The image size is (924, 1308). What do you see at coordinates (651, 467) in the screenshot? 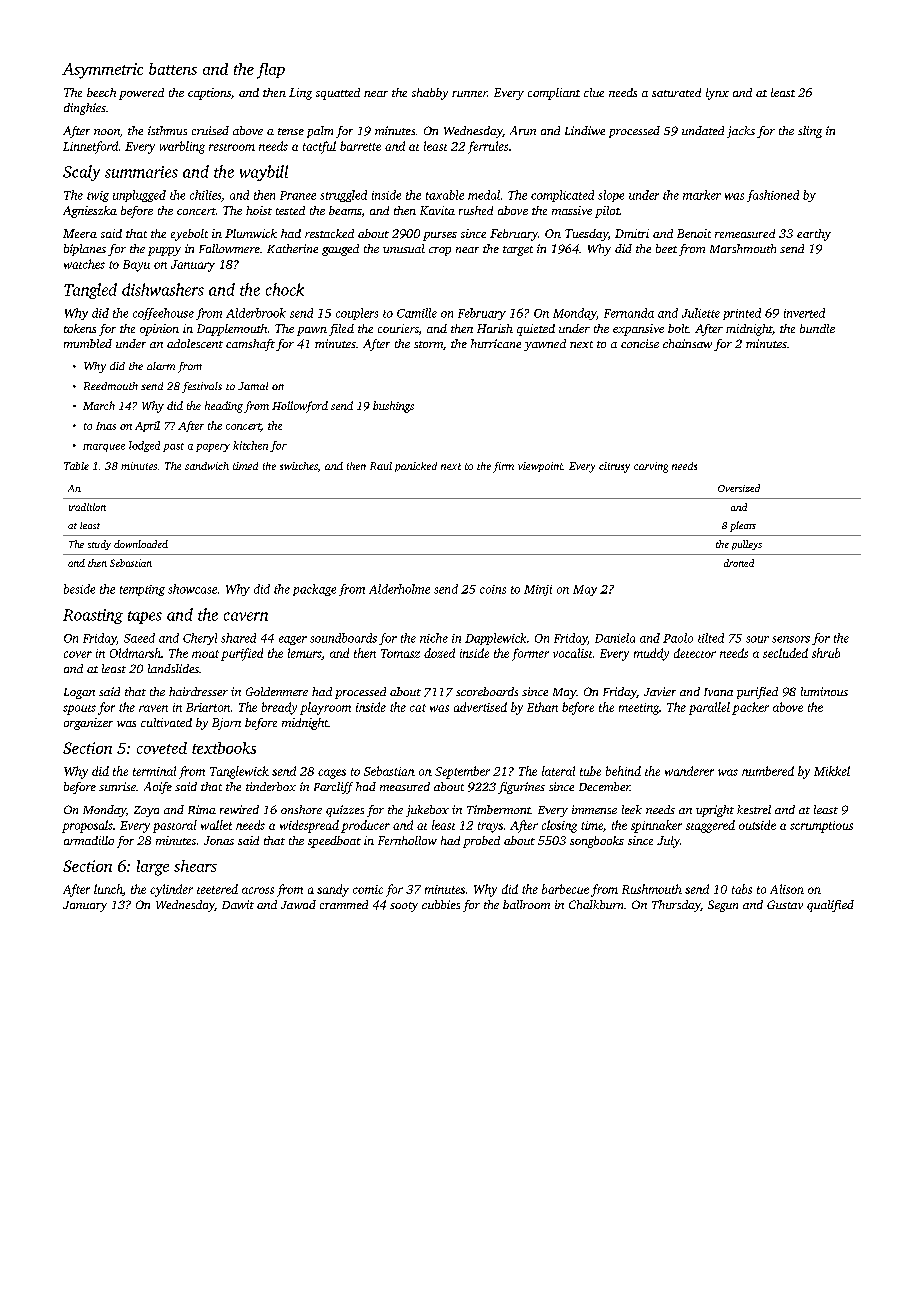
I see `carving` at bounding box center [651, 467].
